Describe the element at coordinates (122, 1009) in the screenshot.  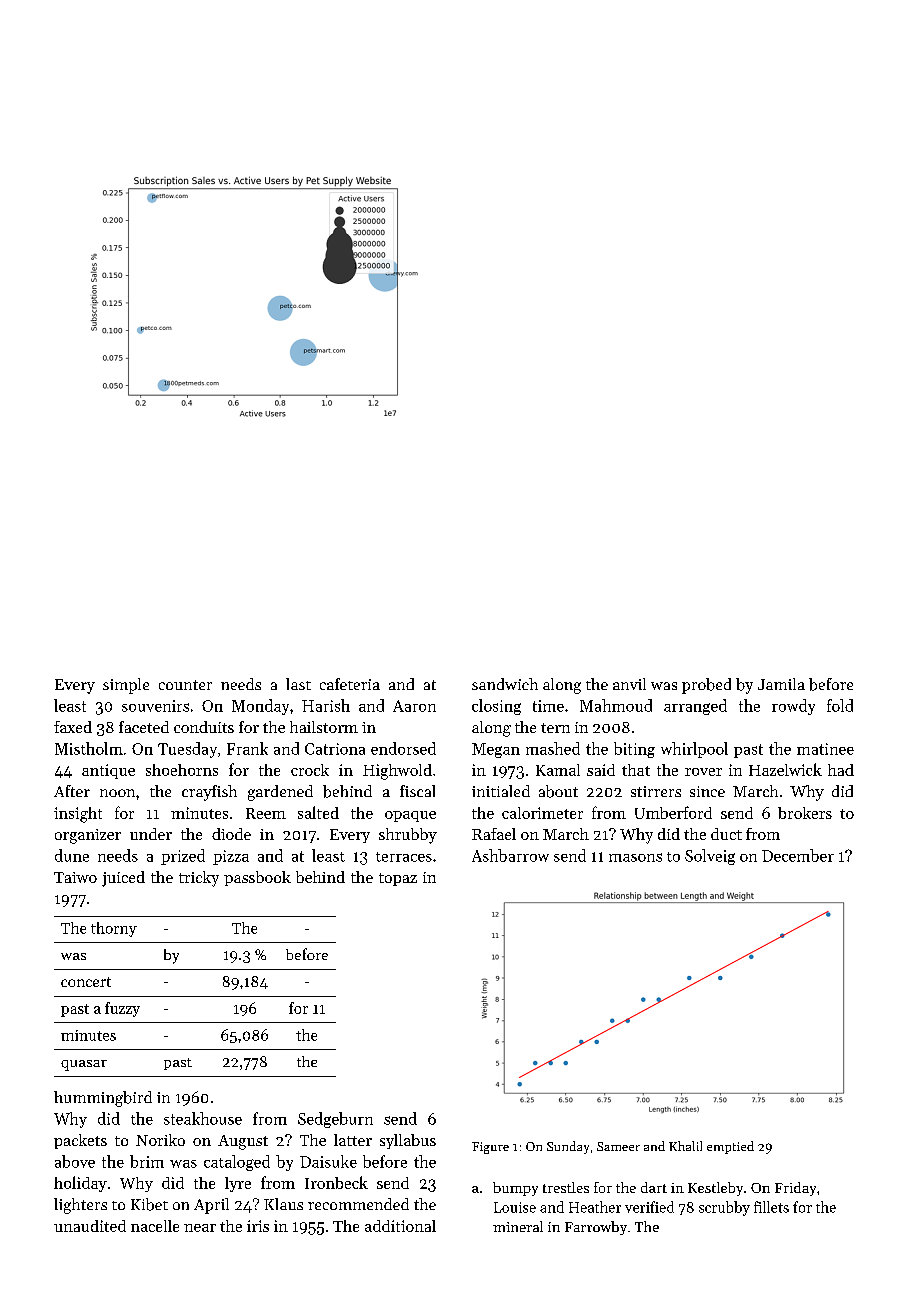
I see `fuzzy` at that location.
